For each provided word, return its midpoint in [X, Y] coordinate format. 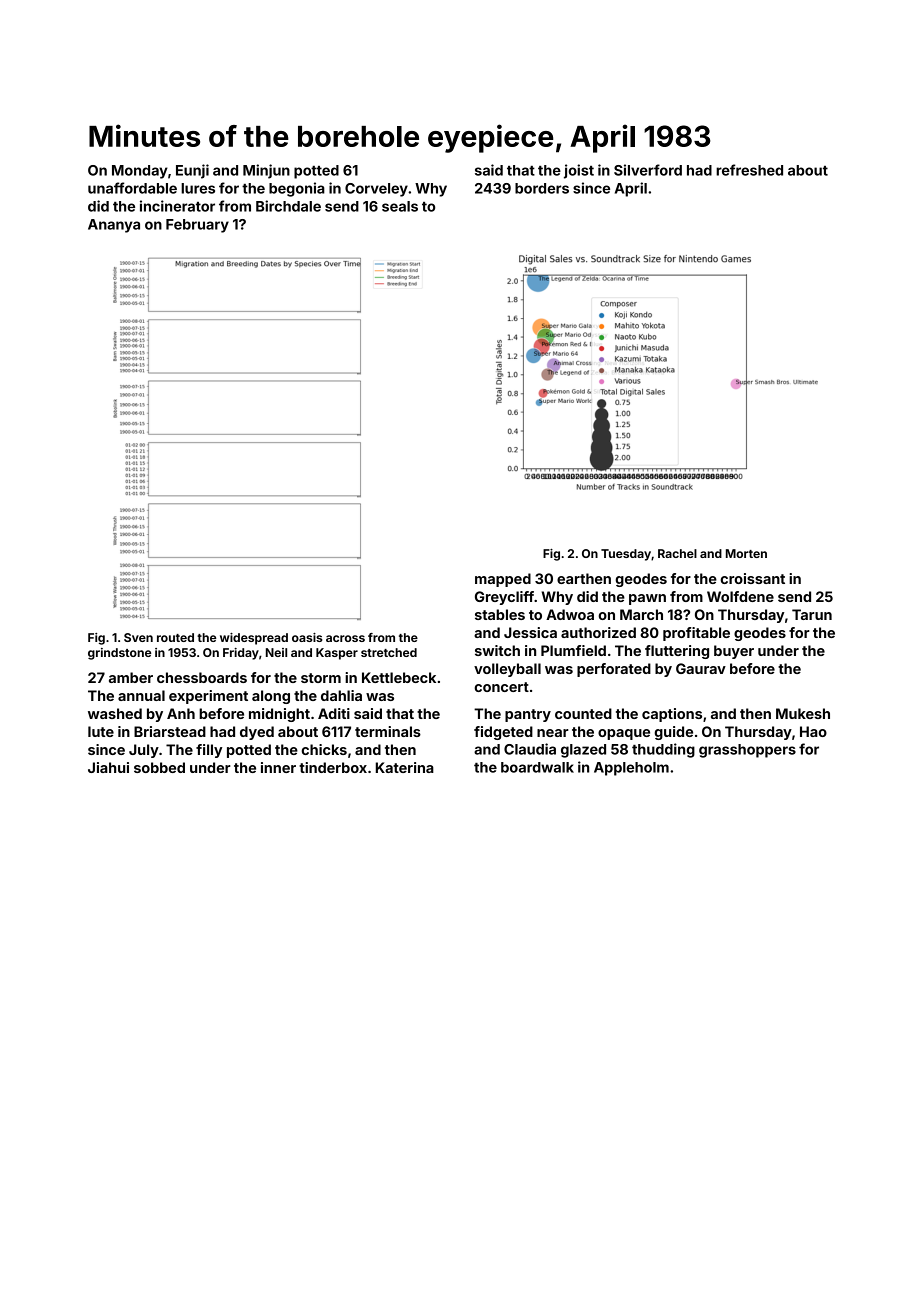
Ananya [114, 226]
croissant [752, 578]
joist [579, 171]
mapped [503, 580]
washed [115, 713]
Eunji [192, 171]
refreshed [749, 170]
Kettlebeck [399, 677]
